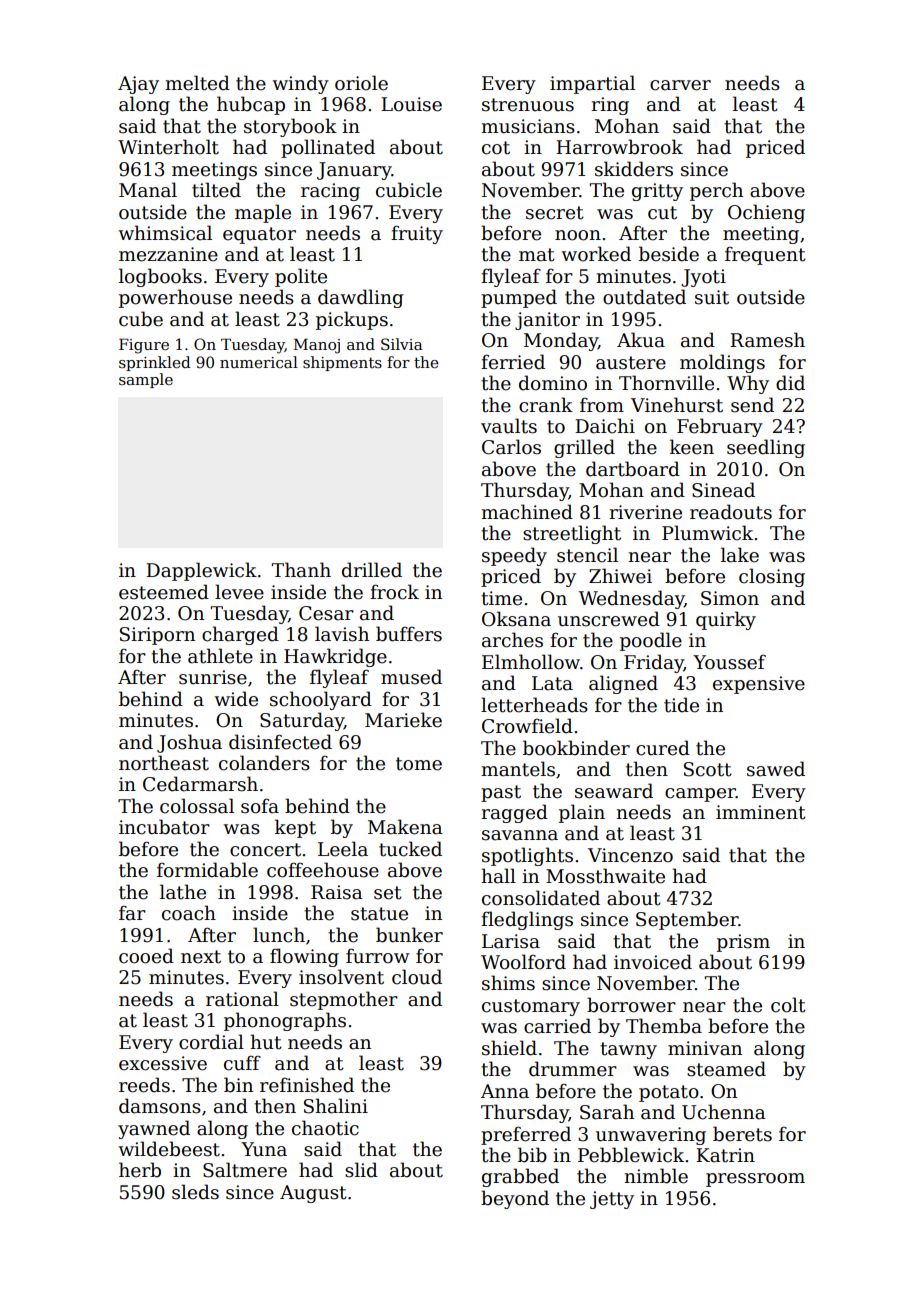  Describe the element at coordinates (300, 84) in the document. I see `windy` at that location.
